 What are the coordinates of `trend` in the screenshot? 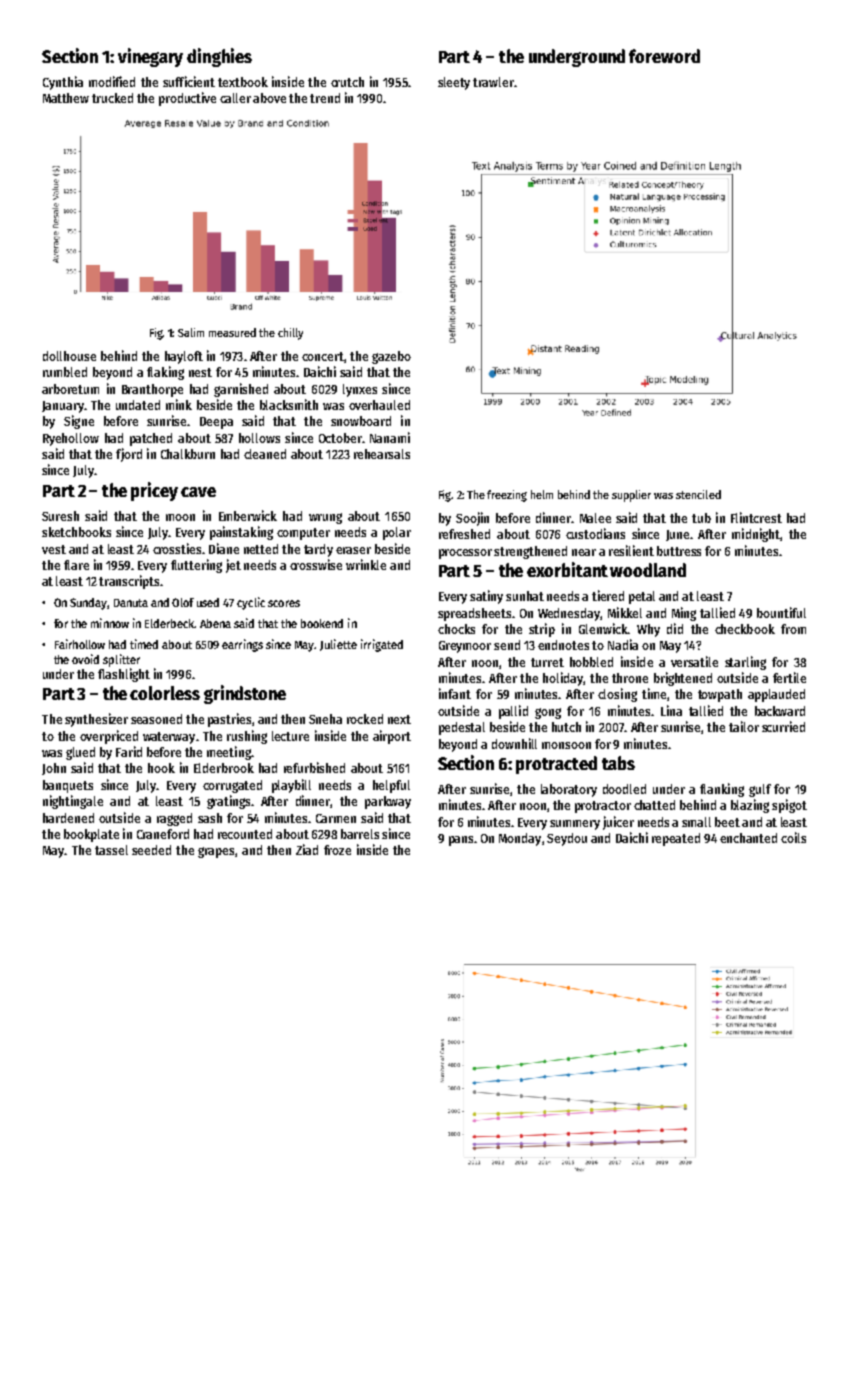 It's located at (325, 98).
